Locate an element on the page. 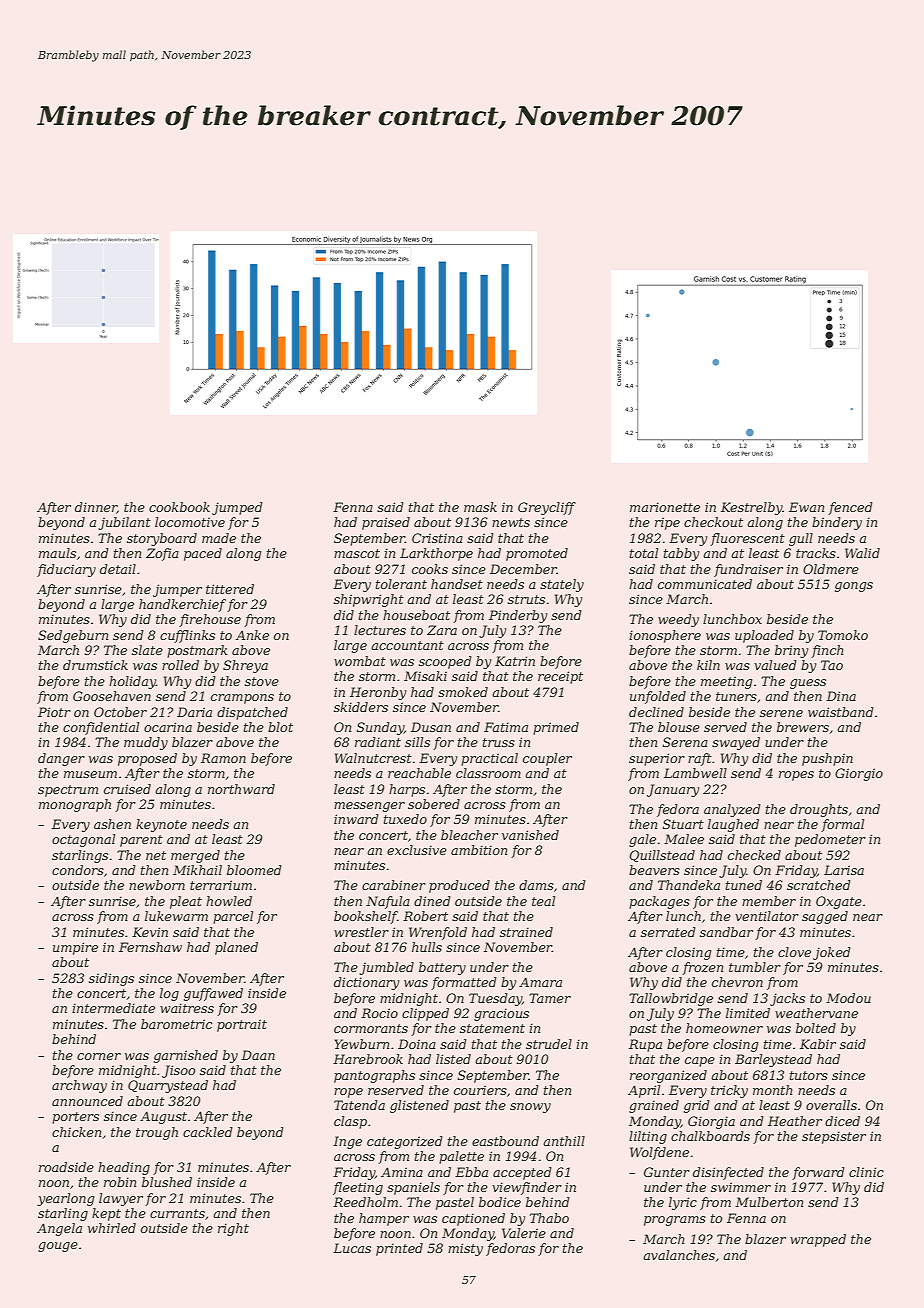 The width and height of the image is (924, 1308). weedy is located at coordinates (678, 620).
